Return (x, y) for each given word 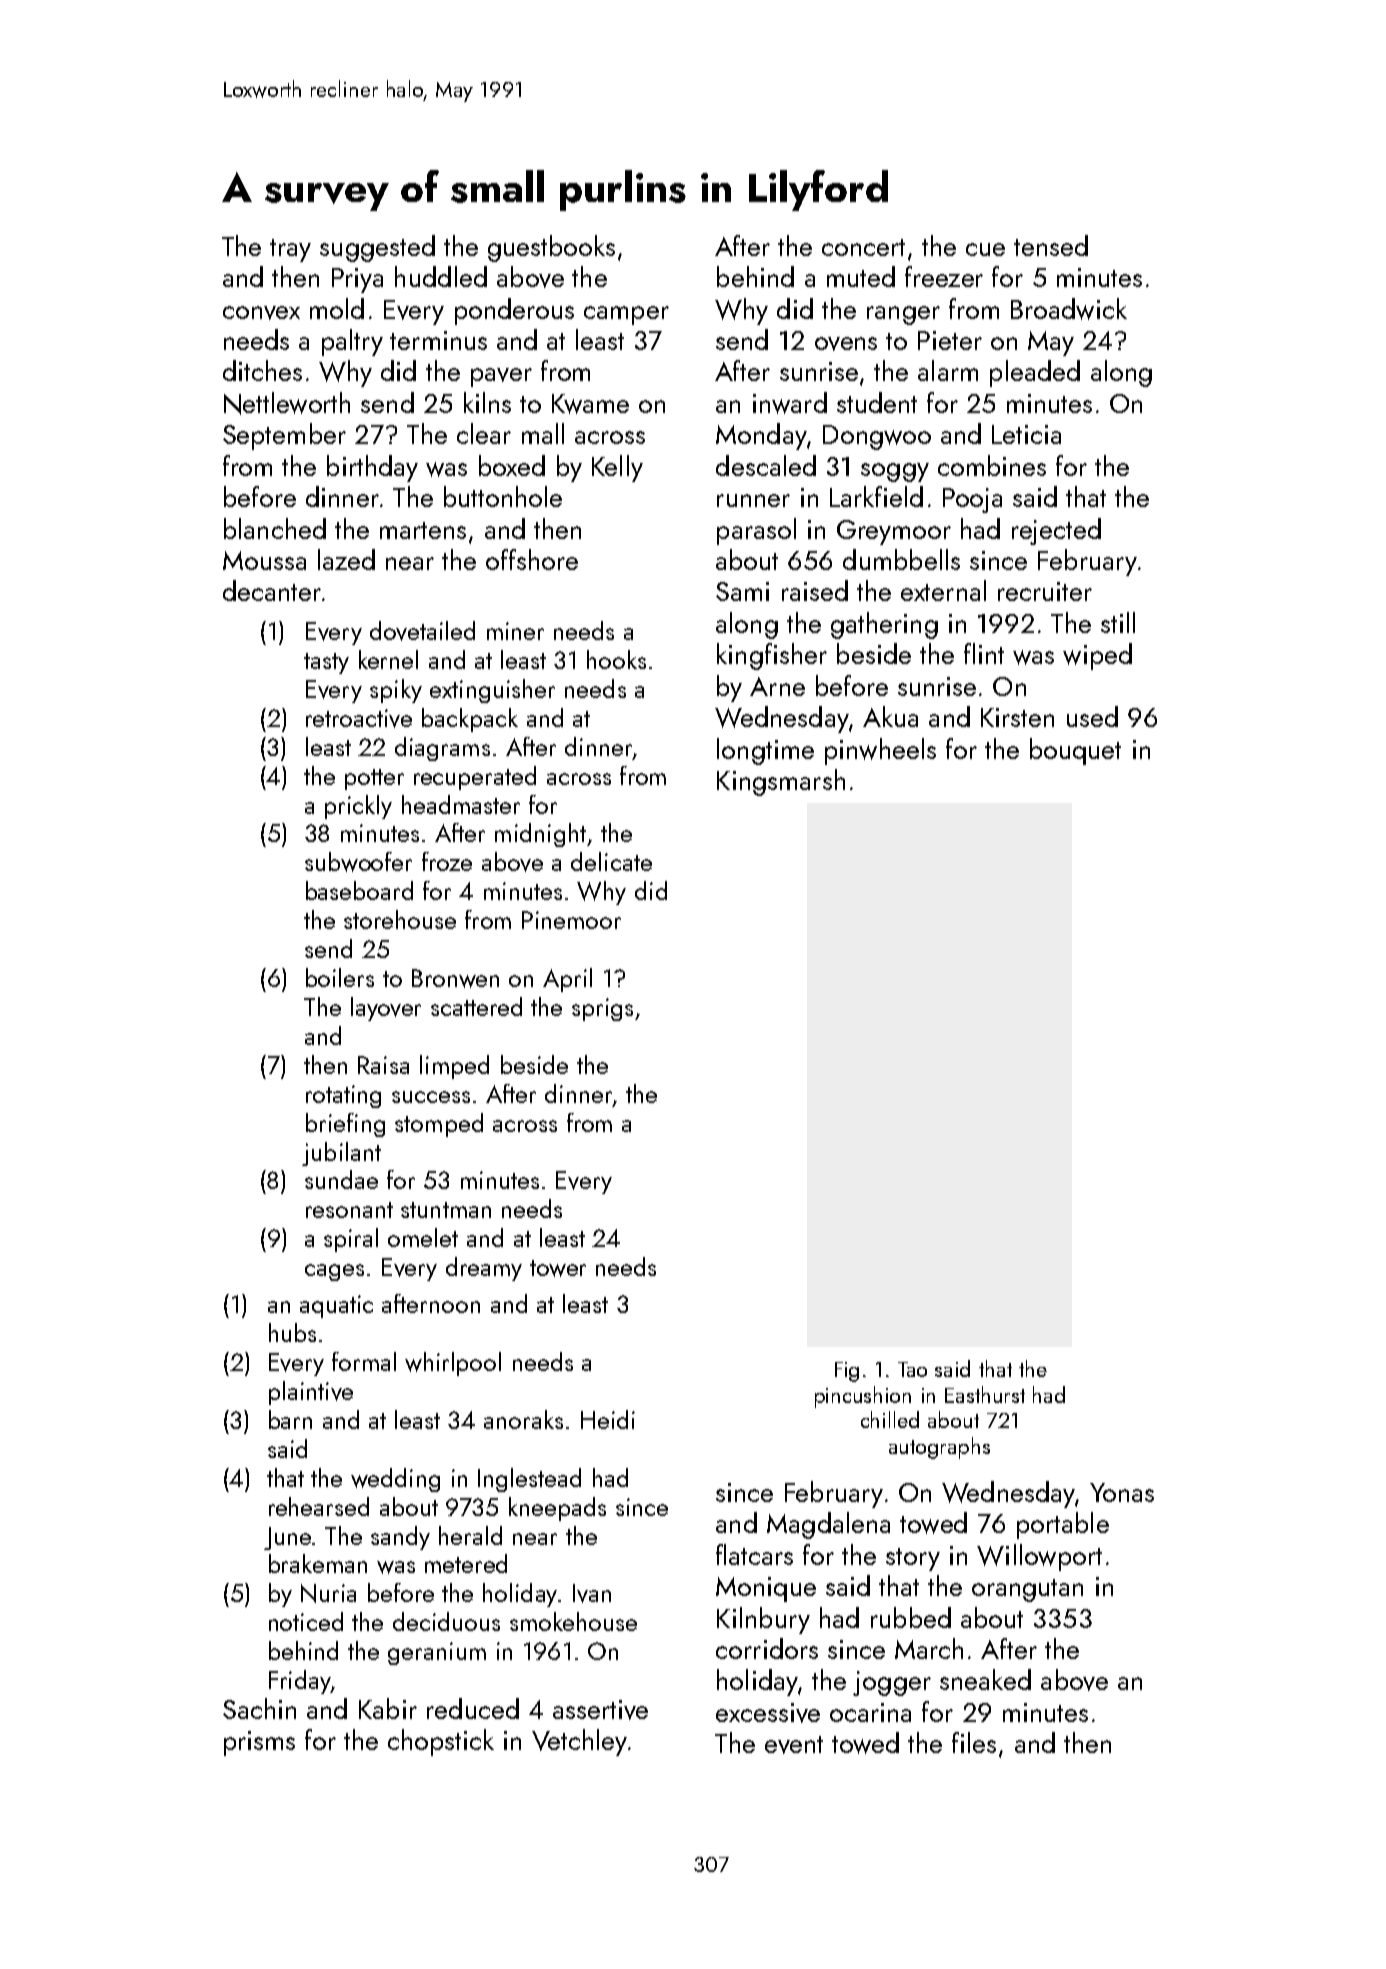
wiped (1097, 656)
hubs (292, 1332)
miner (515, 631)
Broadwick (1069, 309)
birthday (372, 468)
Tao (912, 1369)
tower (558, 1268)
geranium (437, 1653)
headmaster (461, 804)
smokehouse (573, 1621)
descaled (766, 465)
